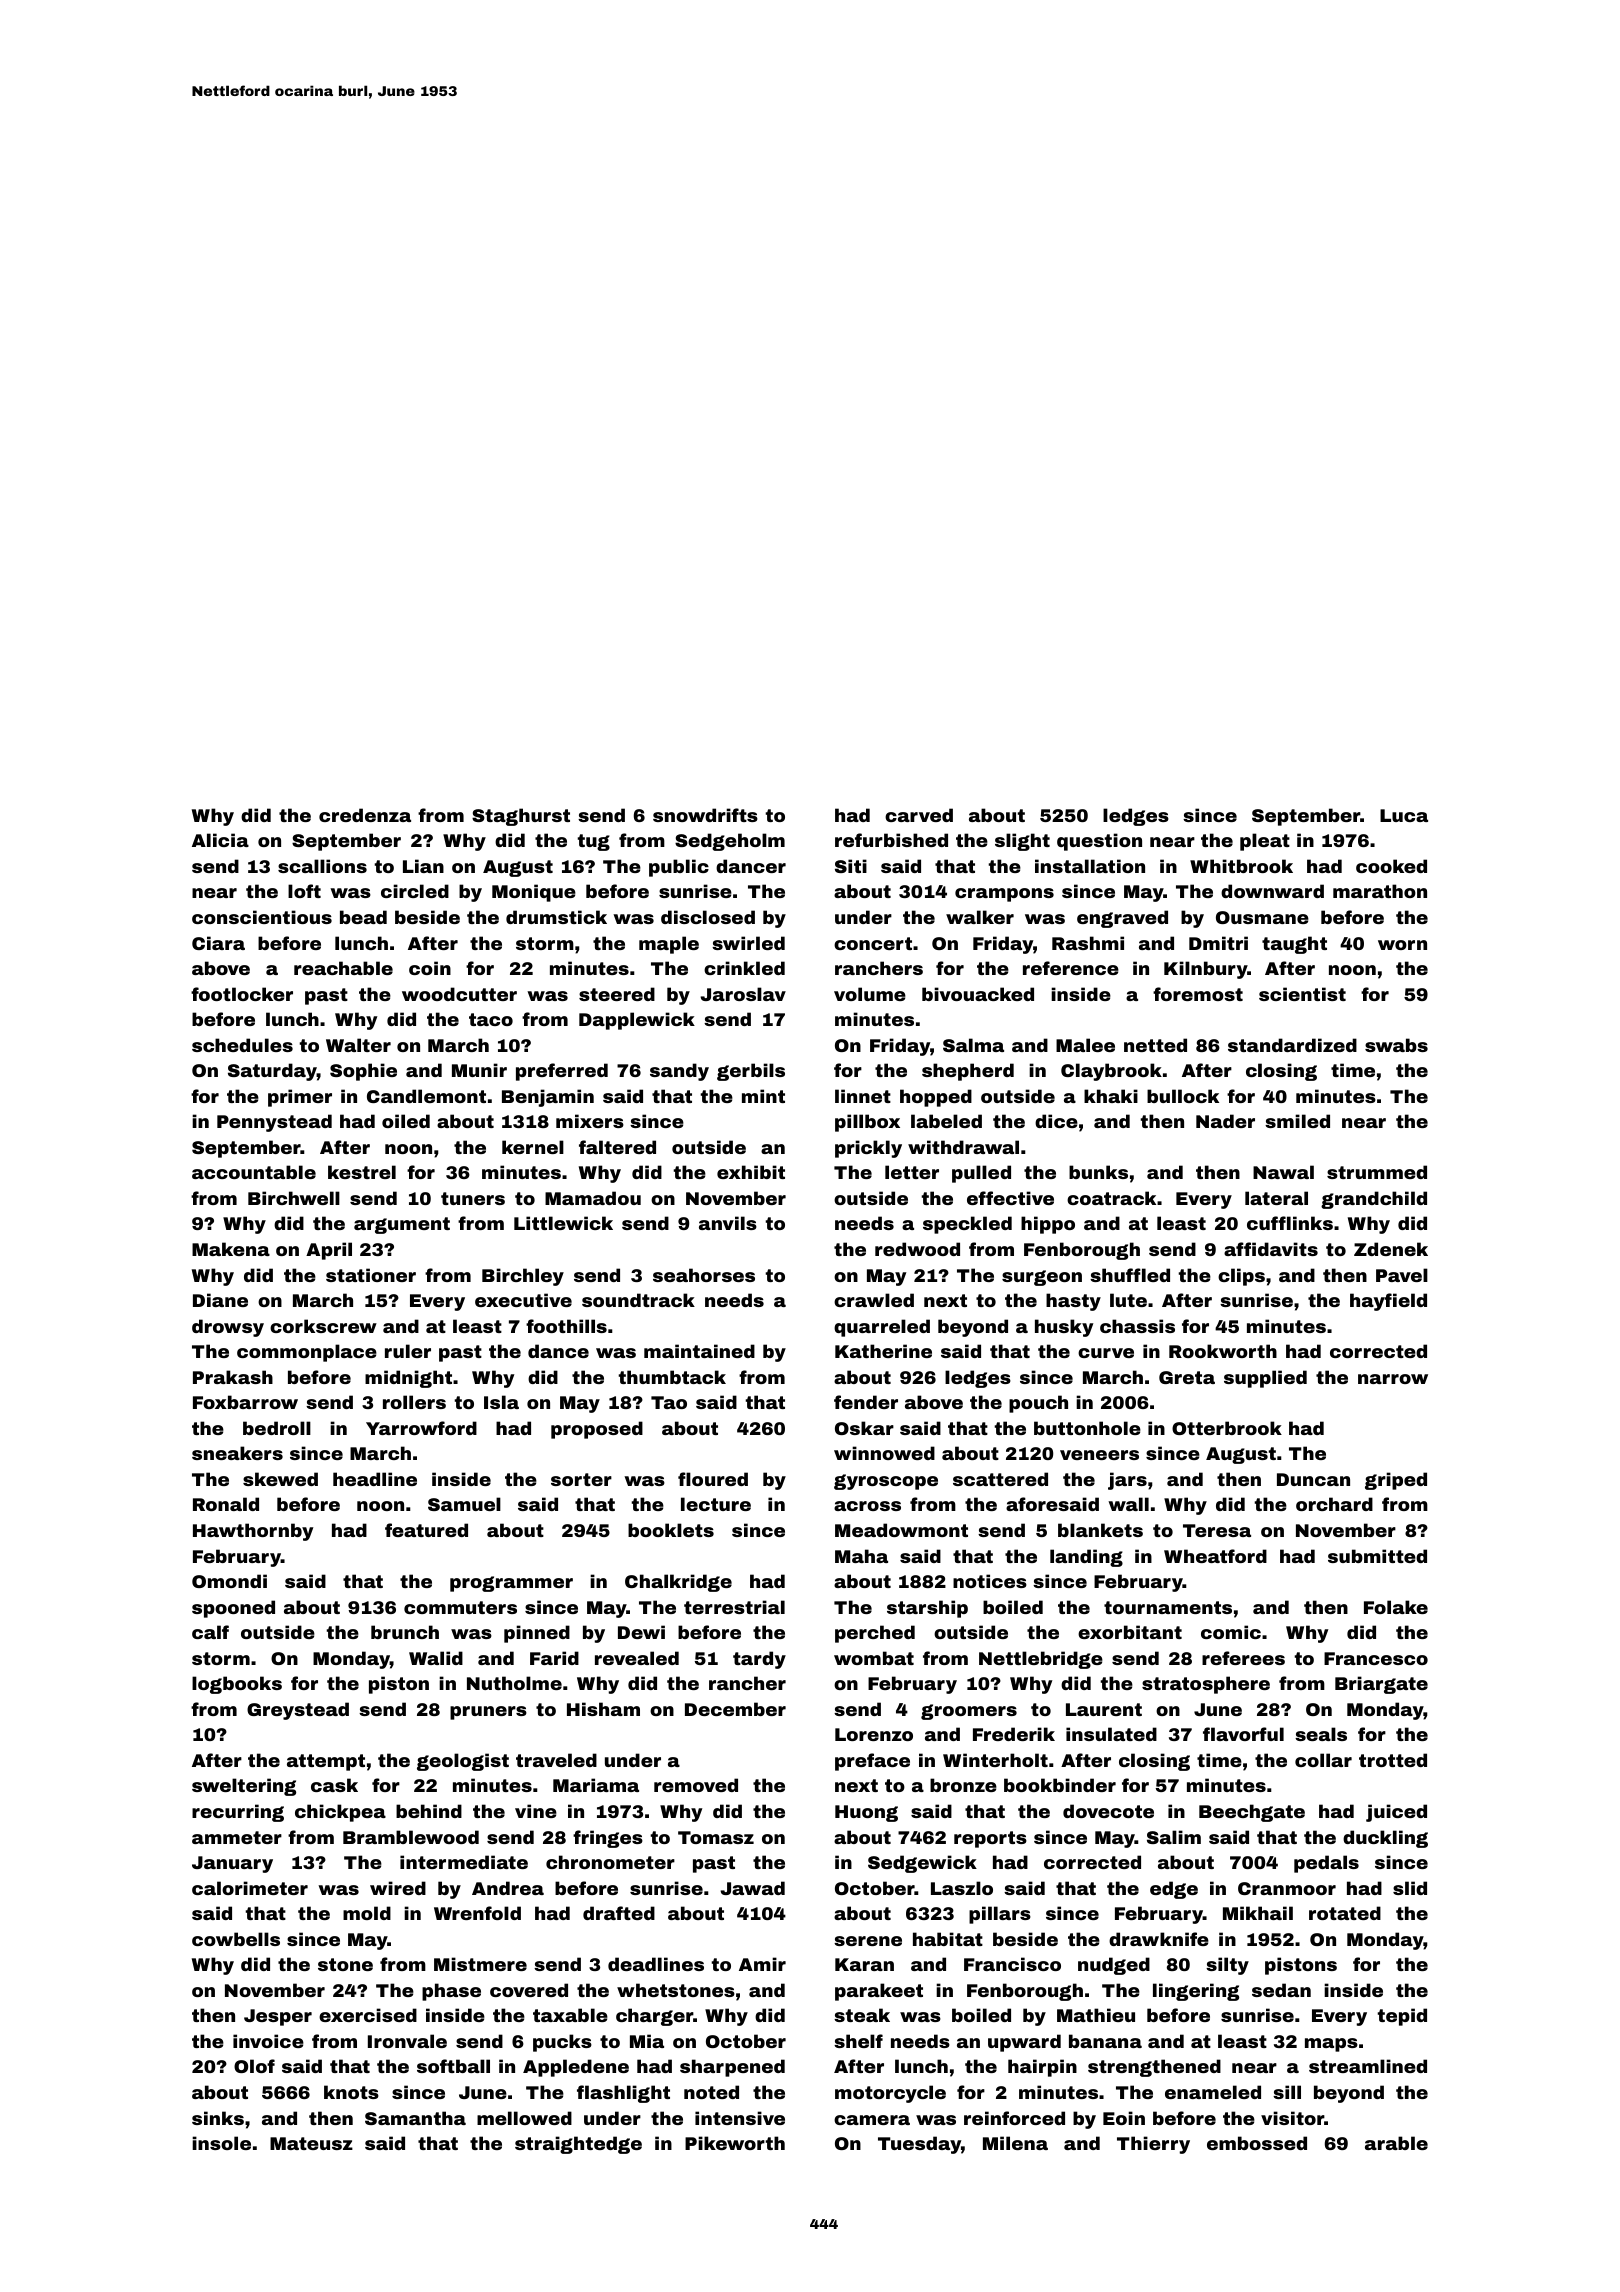  Describe the element at coordinates (875, 1634) in the screenshot. I see `perched` at that location.
